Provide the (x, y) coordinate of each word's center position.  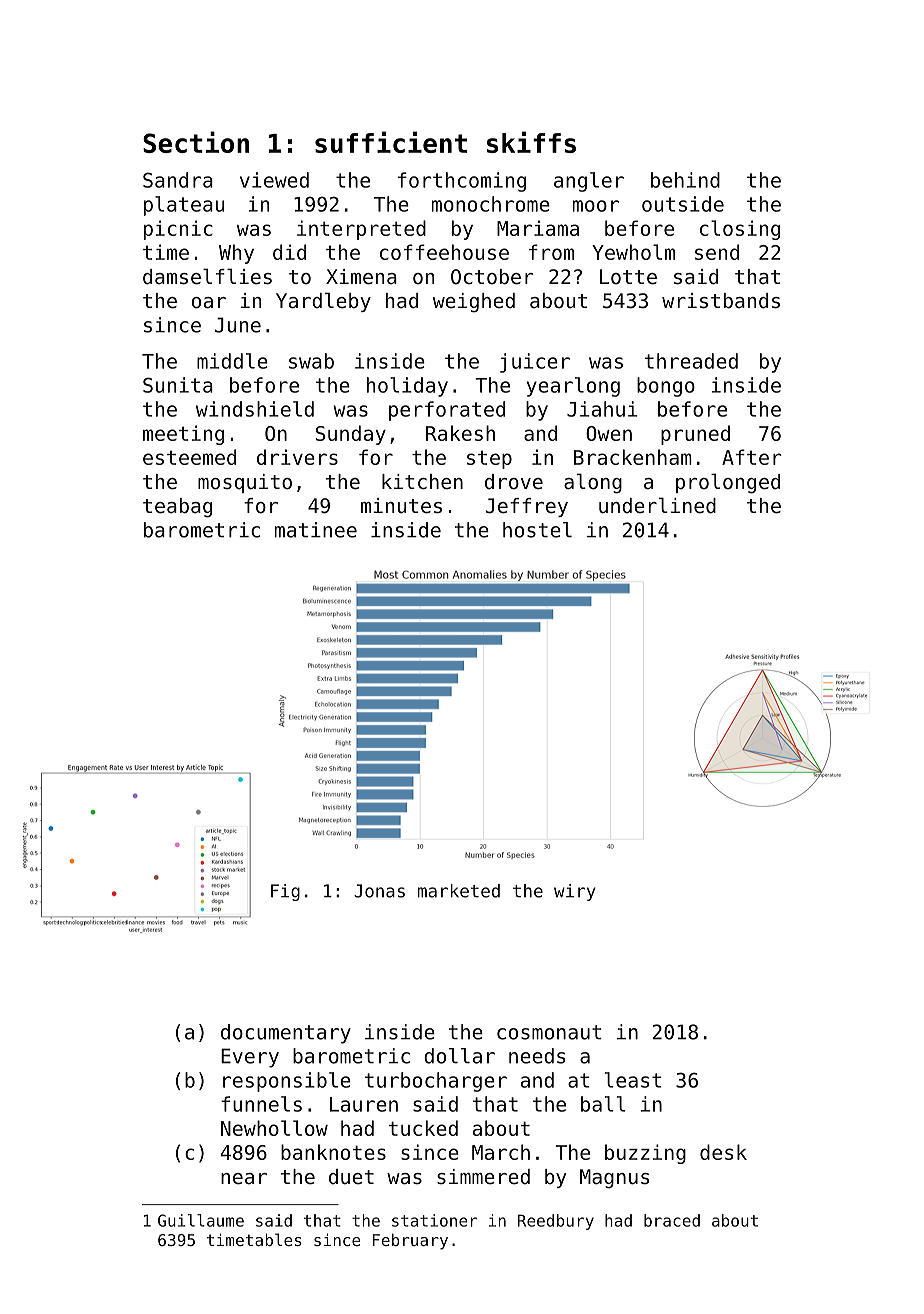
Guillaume (201, 1220)
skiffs (531, 142)
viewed (274, 180)
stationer (434, 1220)
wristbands (721, 301)
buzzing (645, 1154)
